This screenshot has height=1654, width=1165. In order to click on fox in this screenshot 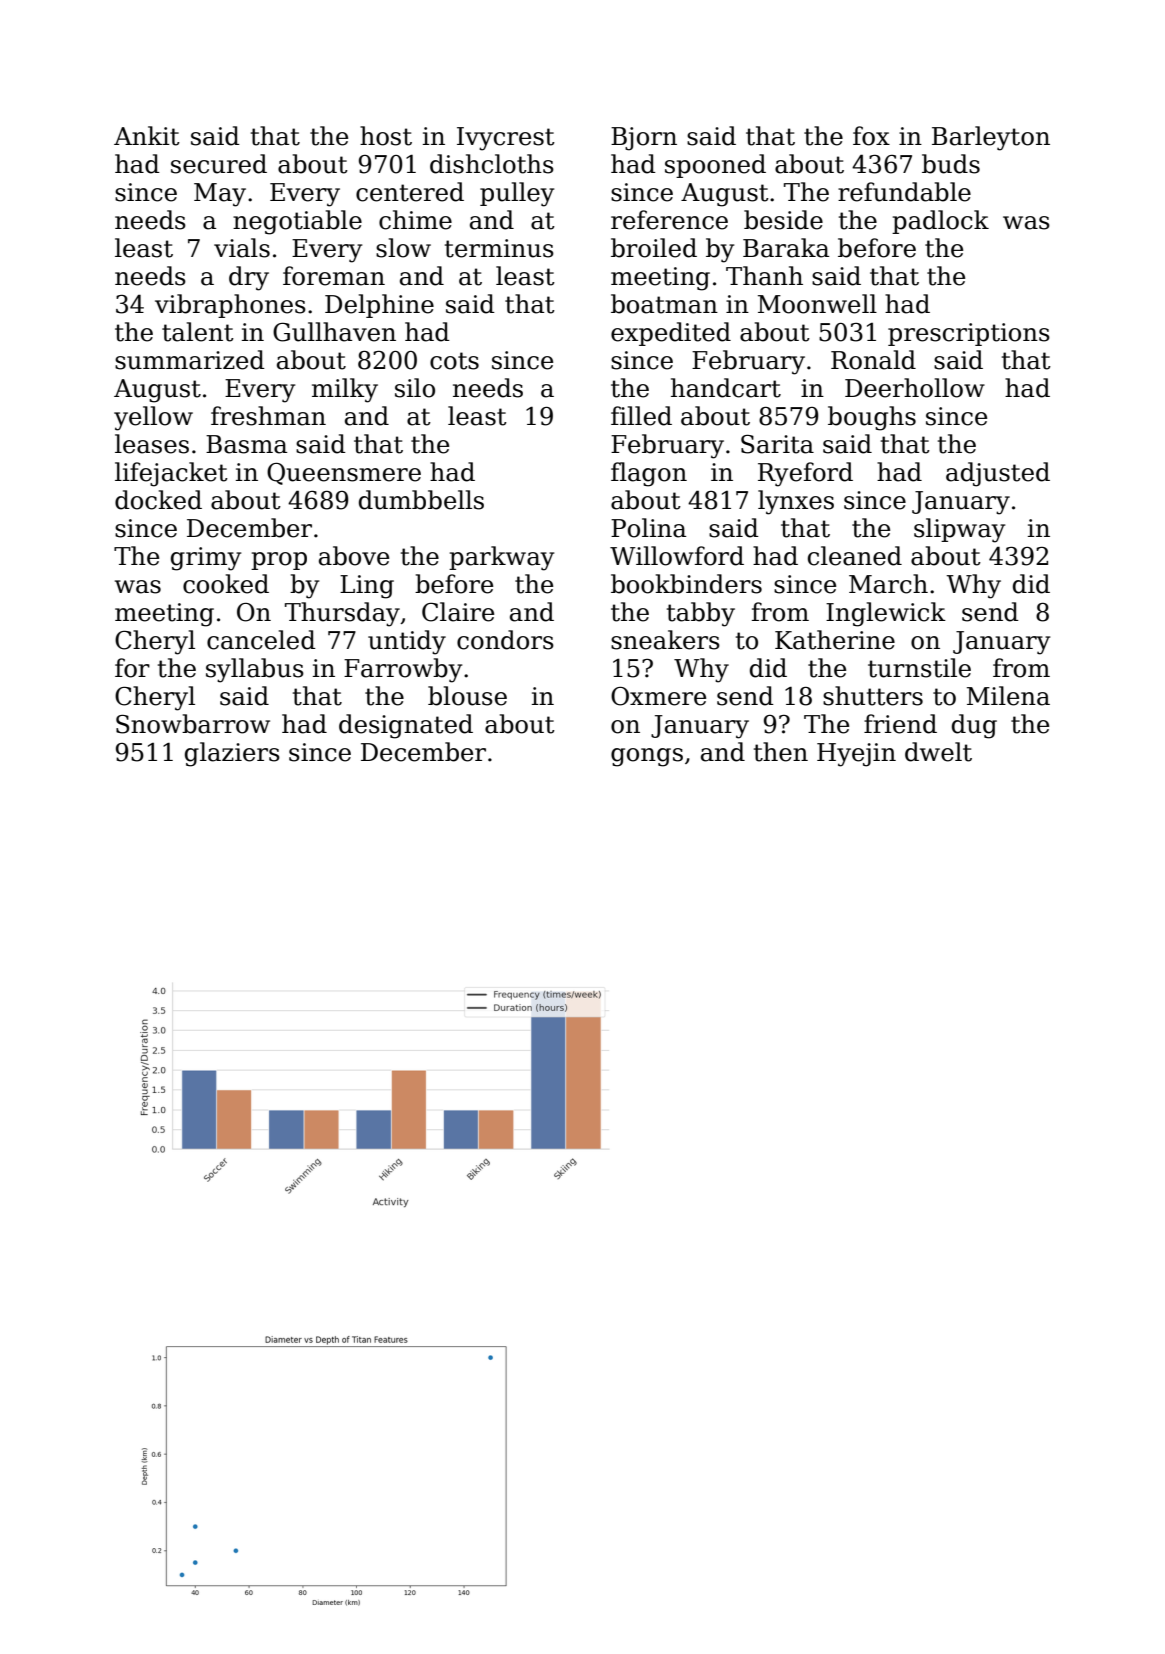, I will do `click(871, 136)`.
